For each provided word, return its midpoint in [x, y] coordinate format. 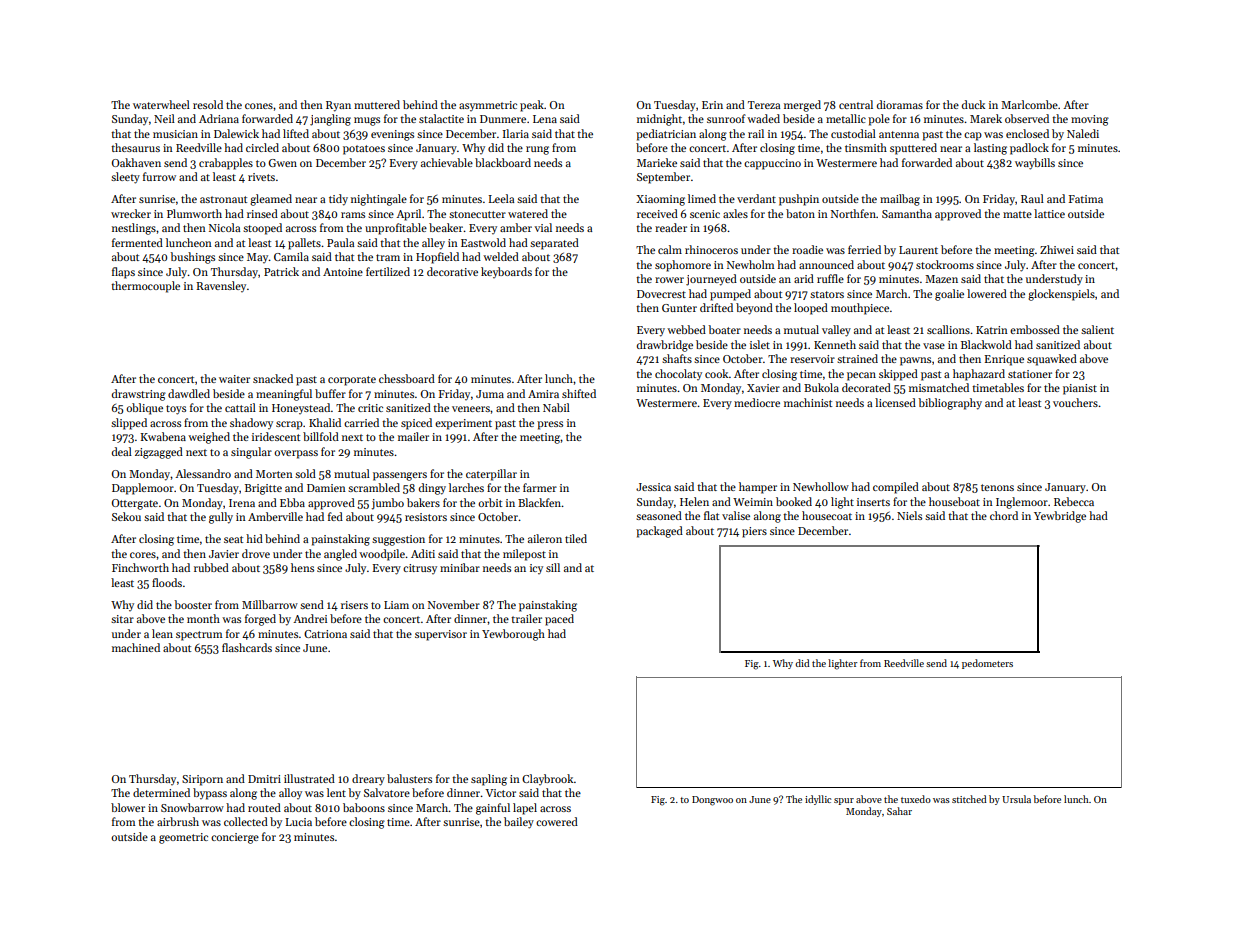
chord [1004, 515]
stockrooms [945, 264]
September [663, 178]
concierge [235, 838]
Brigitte [263, 489]
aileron [545, 538]
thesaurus [135, 147]
